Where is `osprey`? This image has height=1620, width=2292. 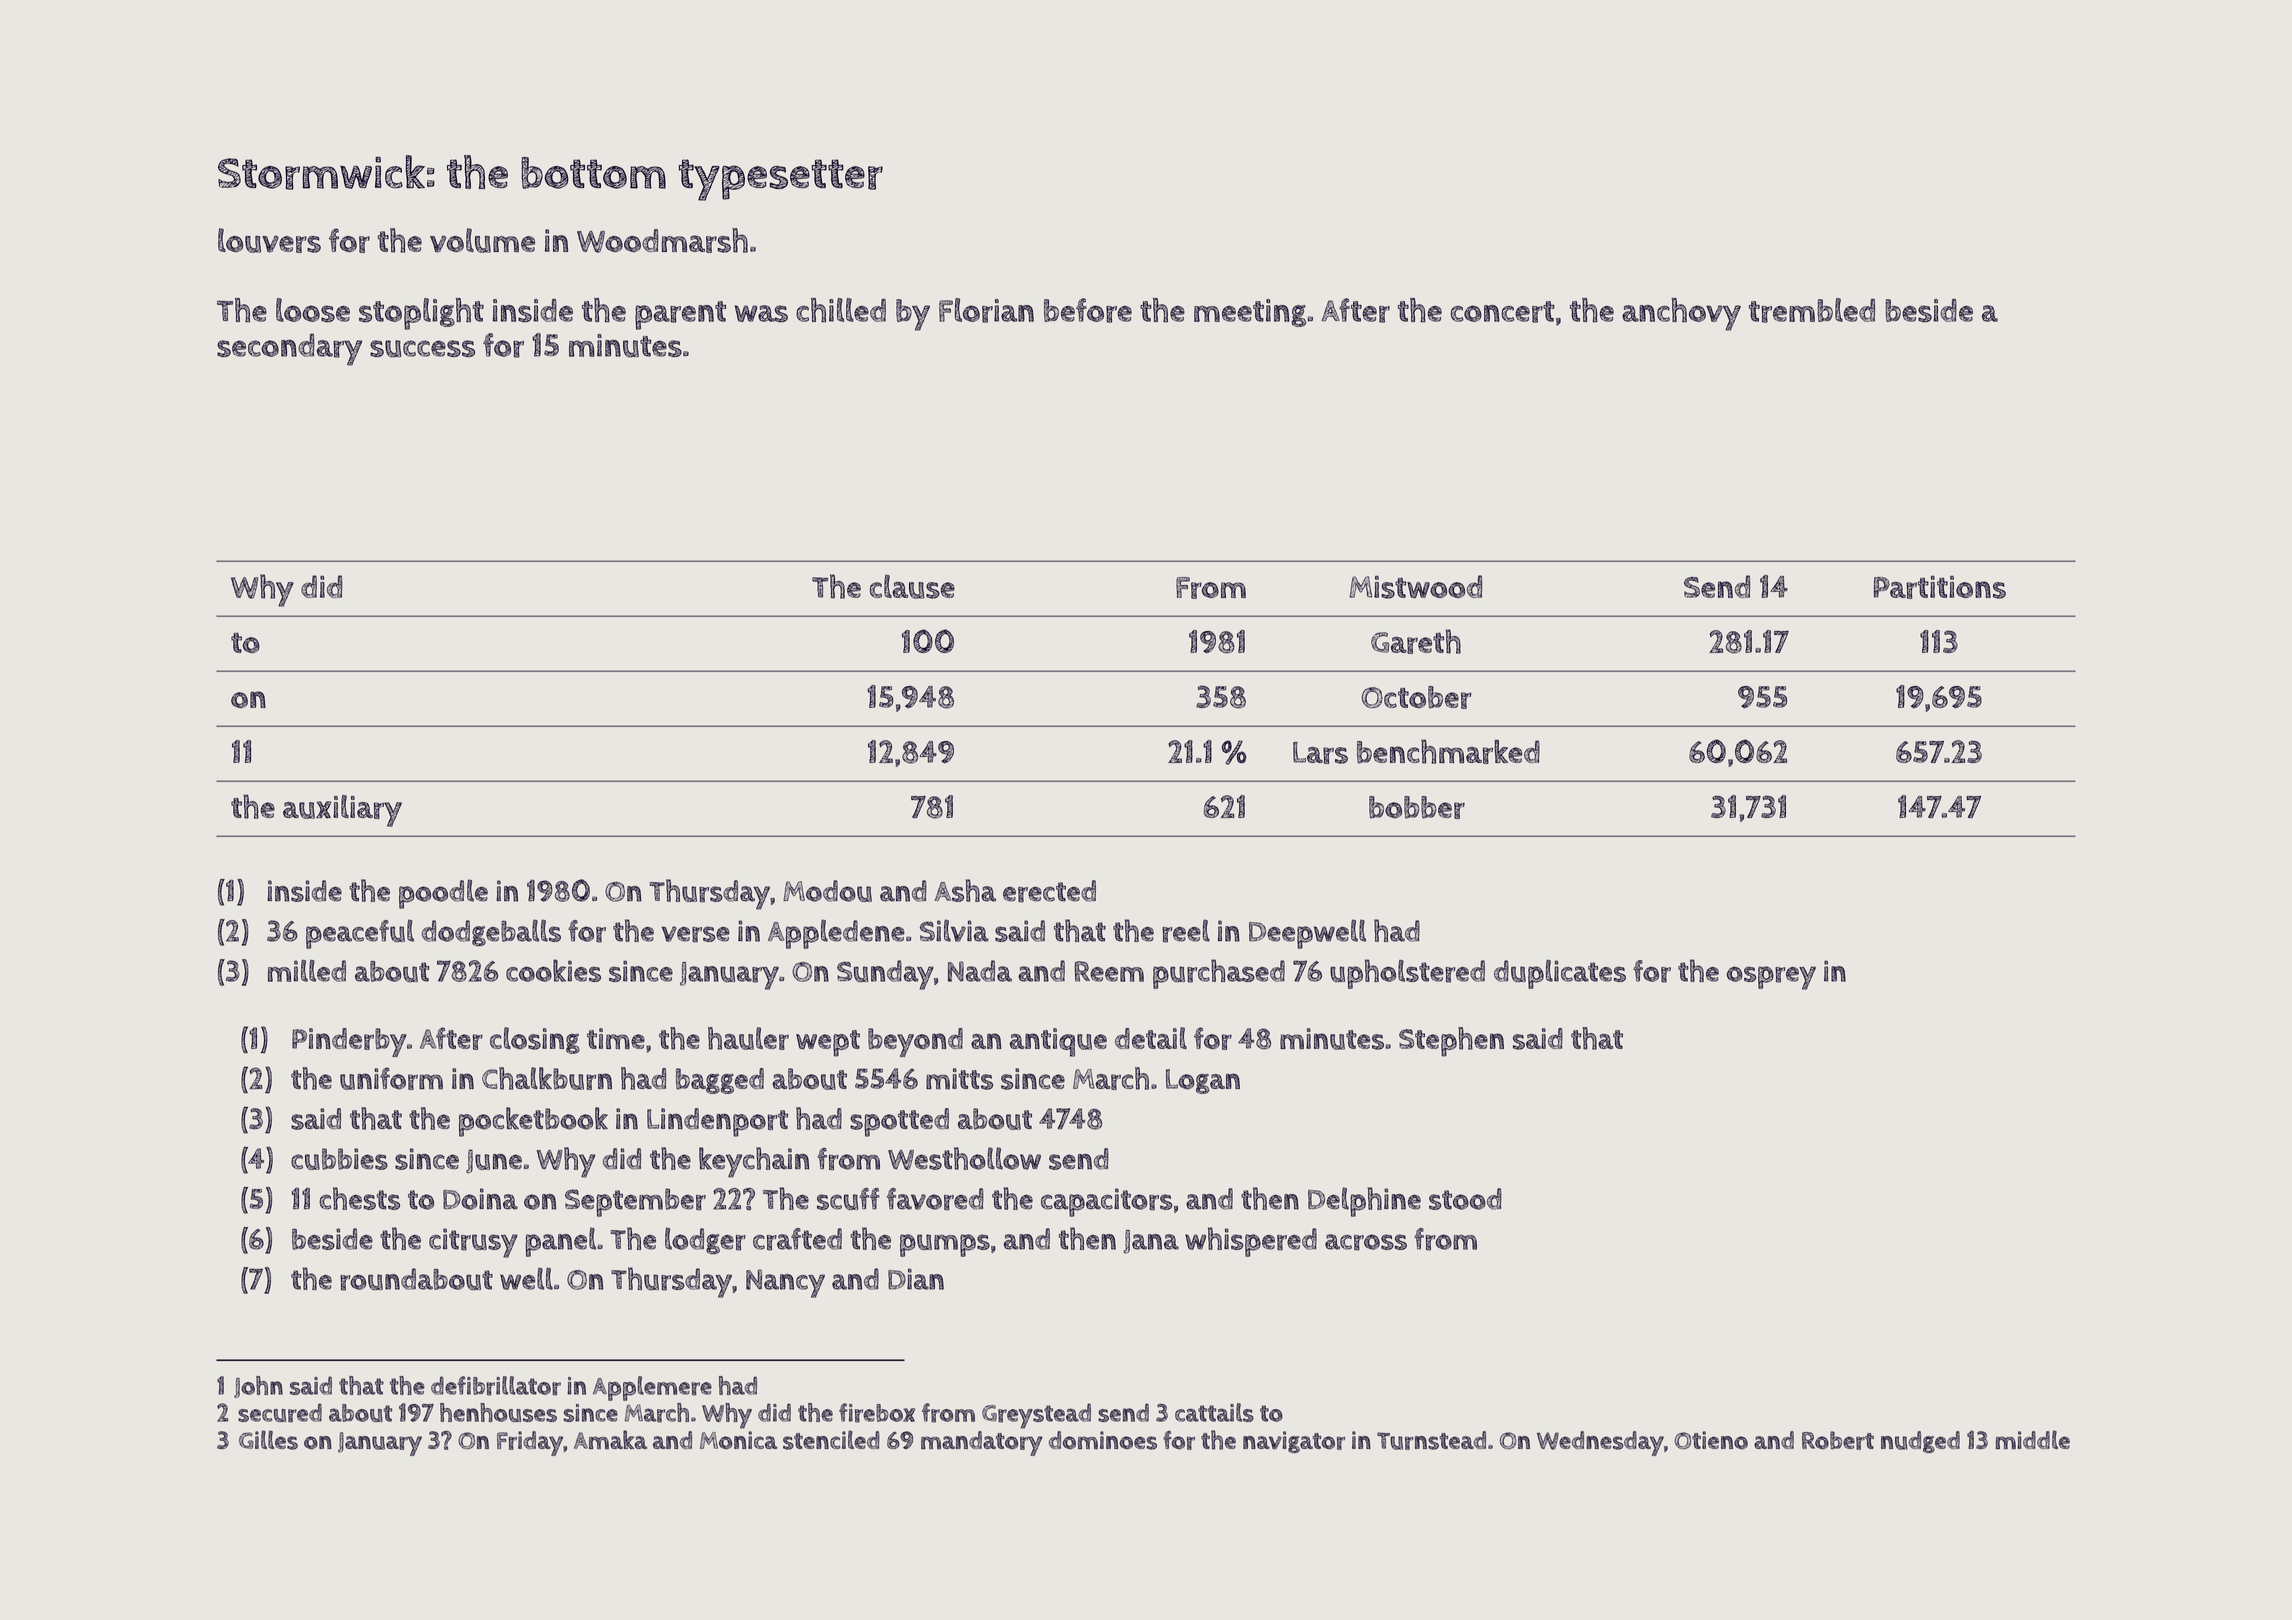
osprey is located at coordinates (1771, 978).
